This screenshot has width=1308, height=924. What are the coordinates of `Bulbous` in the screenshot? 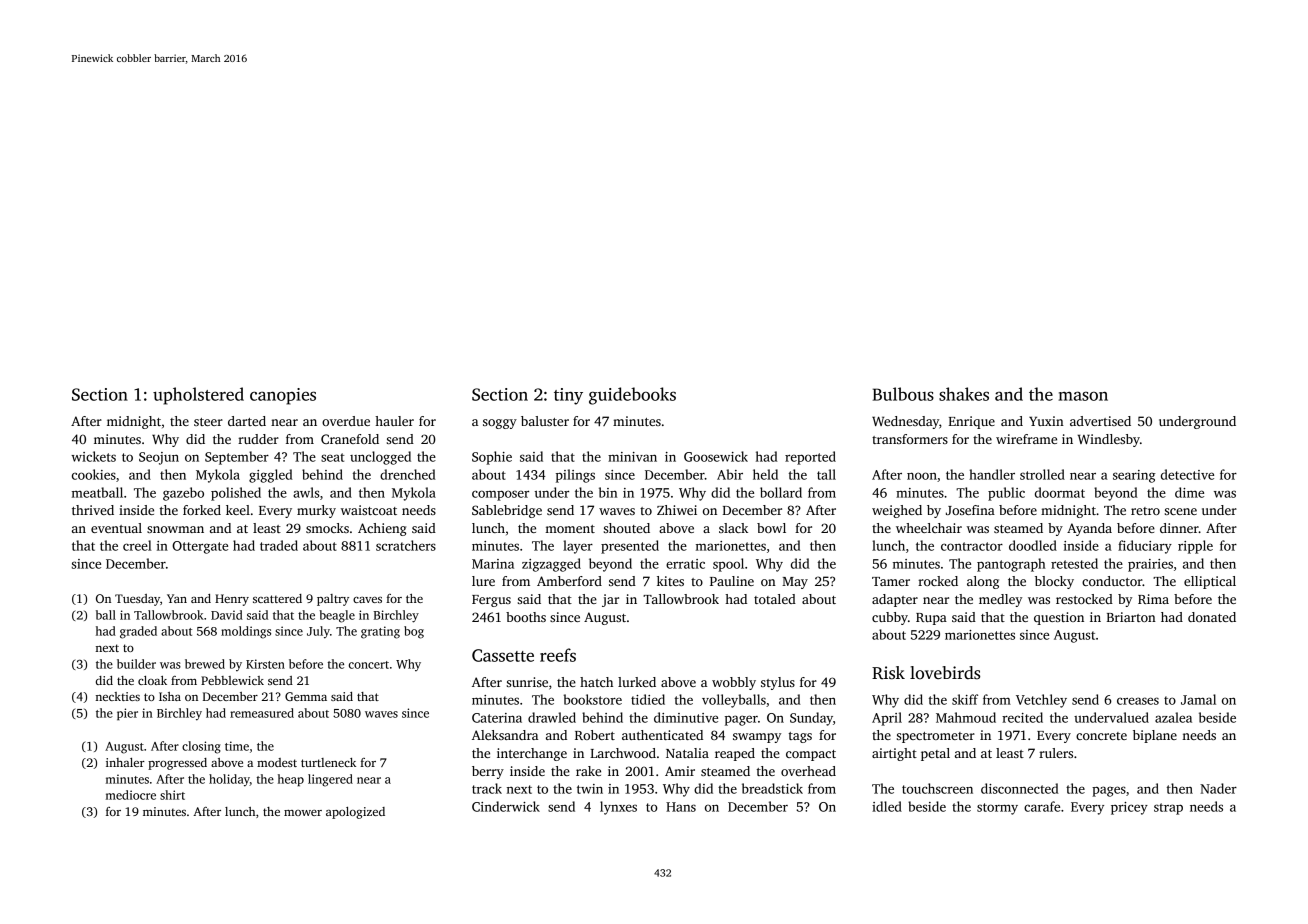 It's located at (903, 394).
